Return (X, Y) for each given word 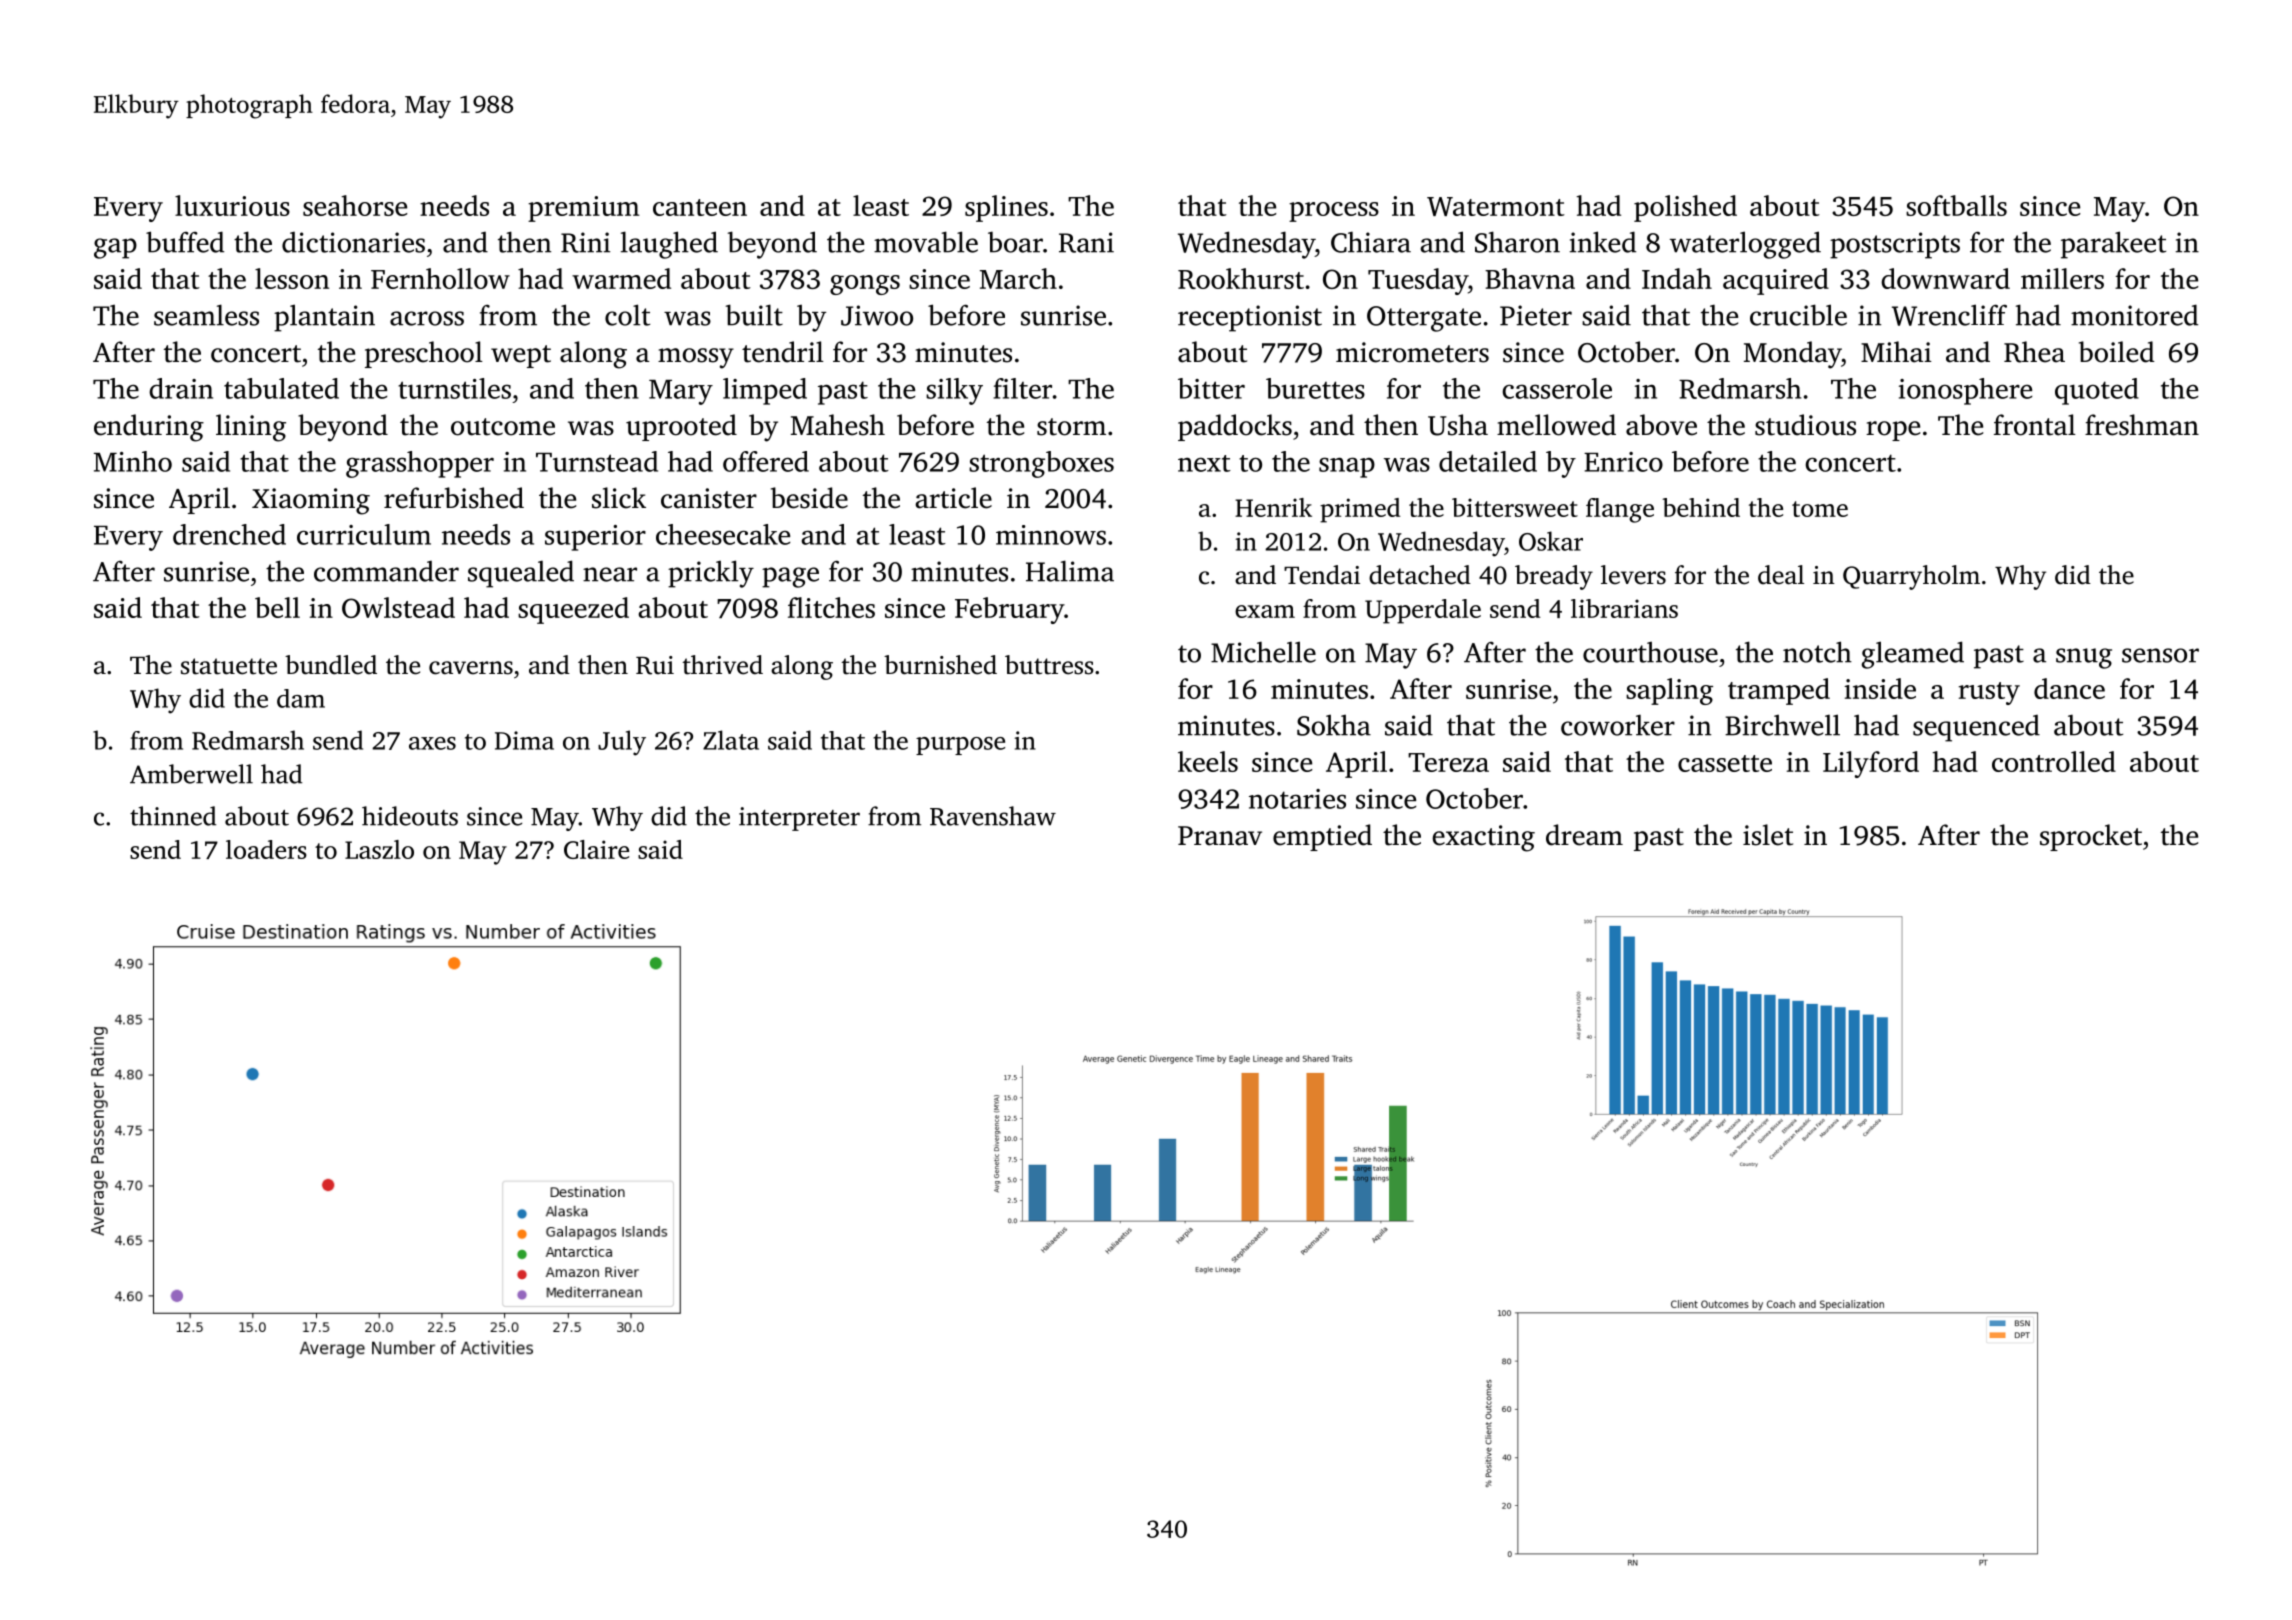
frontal (2035, 425)
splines (1006, 208)
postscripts (1895, 245)
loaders (266, 849)
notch (1817, 652)
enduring (149, 428)
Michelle (1263, 652)
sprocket (2091, 837)
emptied (1322, 837)
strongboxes (1041, 464)
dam (301, 698)
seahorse (355, 205)
